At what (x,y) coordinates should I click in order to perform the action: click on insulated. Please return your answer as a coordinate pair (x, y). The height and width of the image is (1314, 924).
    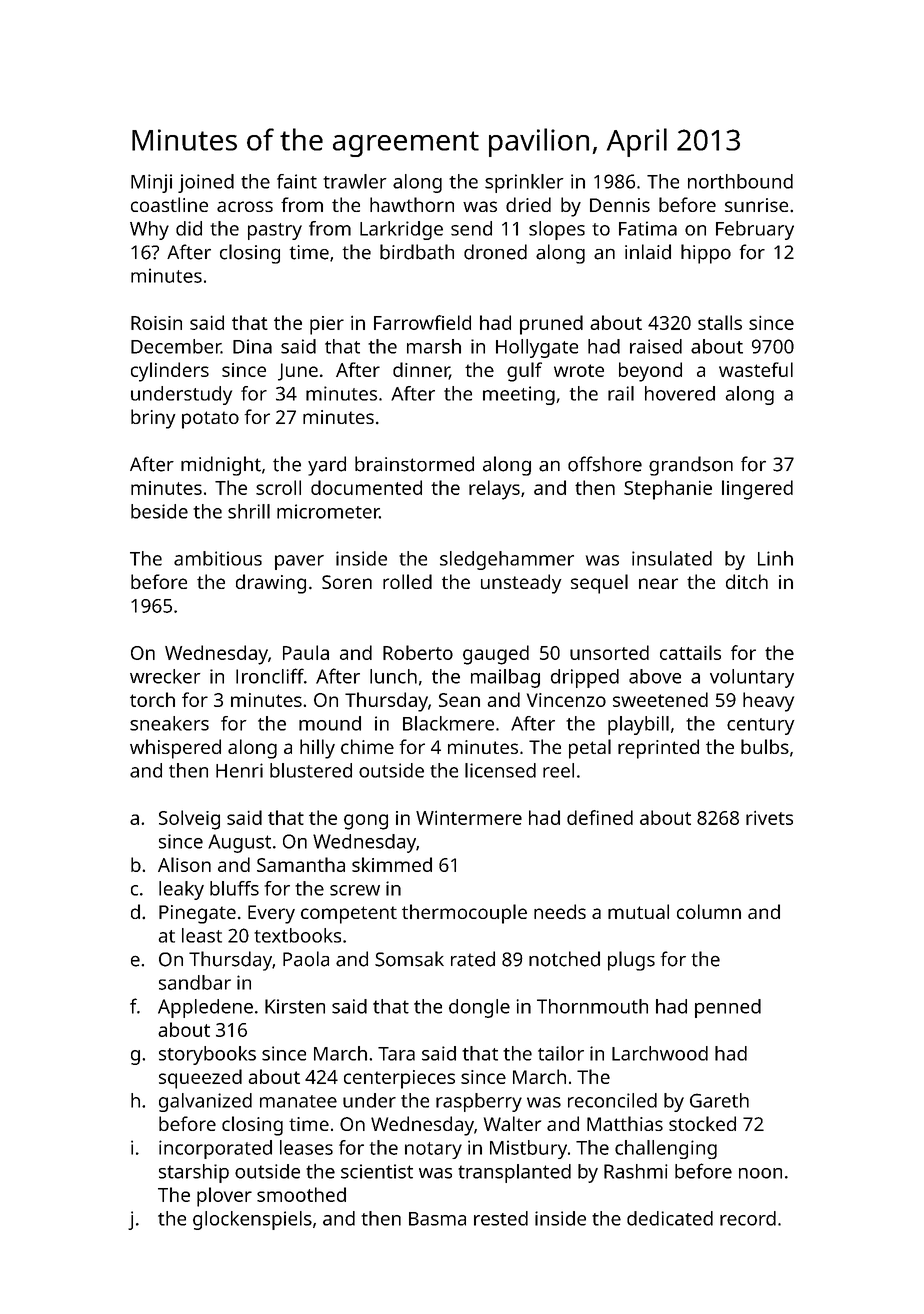
    Looking at the image, I should click on (672, 558).
